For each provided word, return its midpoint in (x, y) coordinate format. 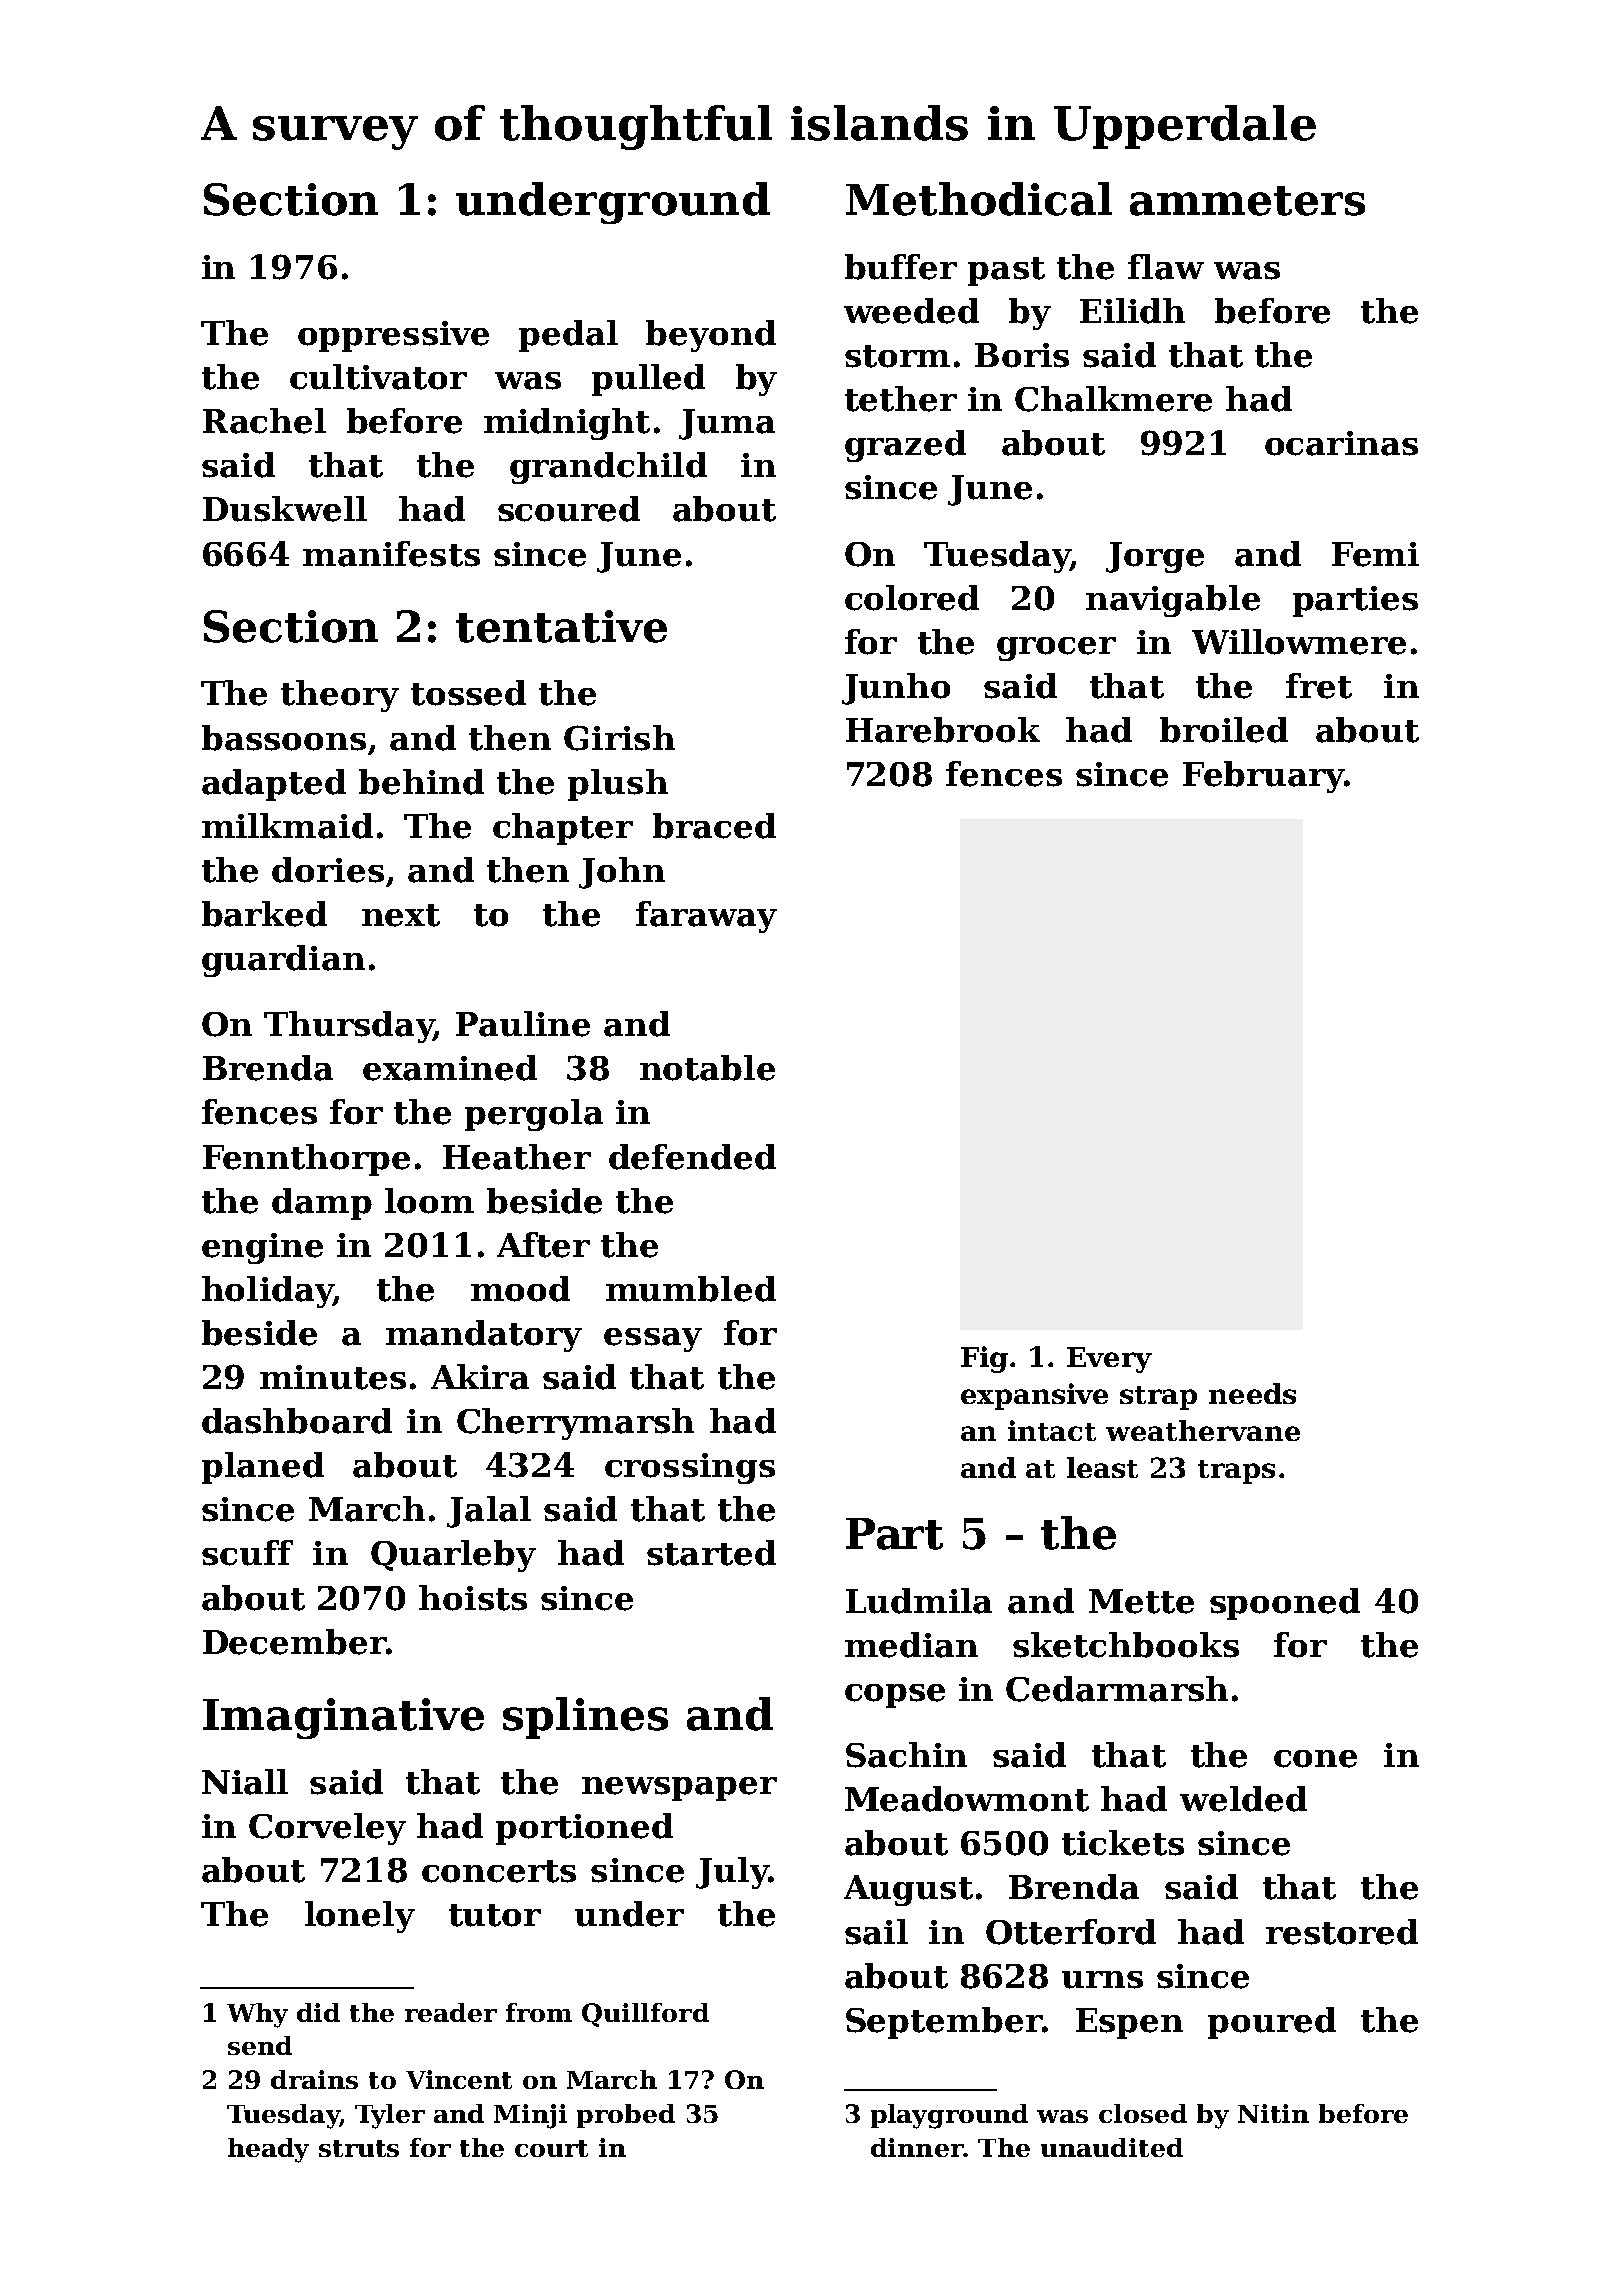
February (1263, 777)
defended (692, 1157)
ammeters (1247, 201)
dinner (917, 2147)
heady (268, 2150)
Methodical (979, 199)
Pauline (523, 1024)
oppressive (393, 336)
